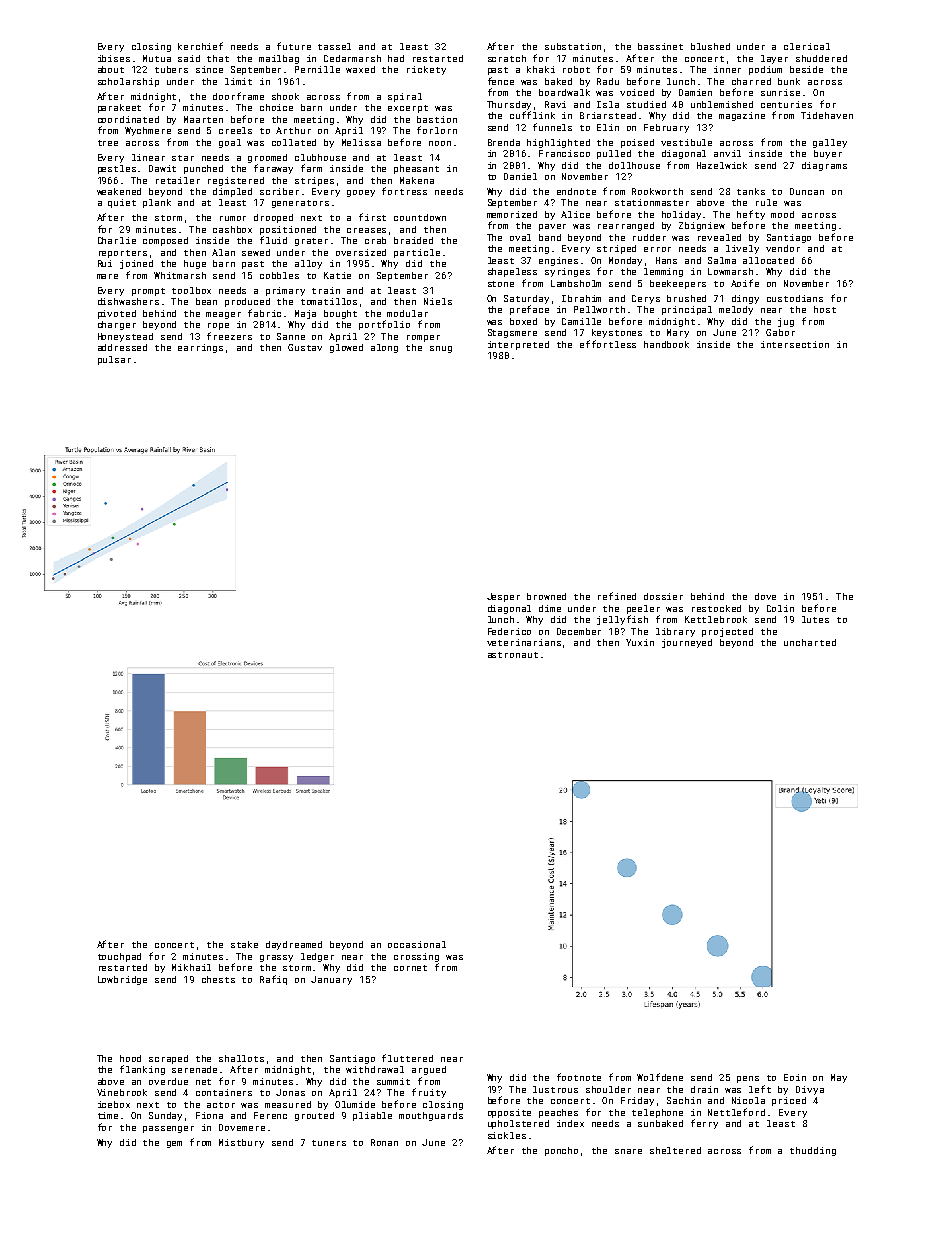 Image resolution: width=952 pixels, height=1233 pixels. Describe the element at coordinates (108, 143) in the image. I see `tree` at that location.
